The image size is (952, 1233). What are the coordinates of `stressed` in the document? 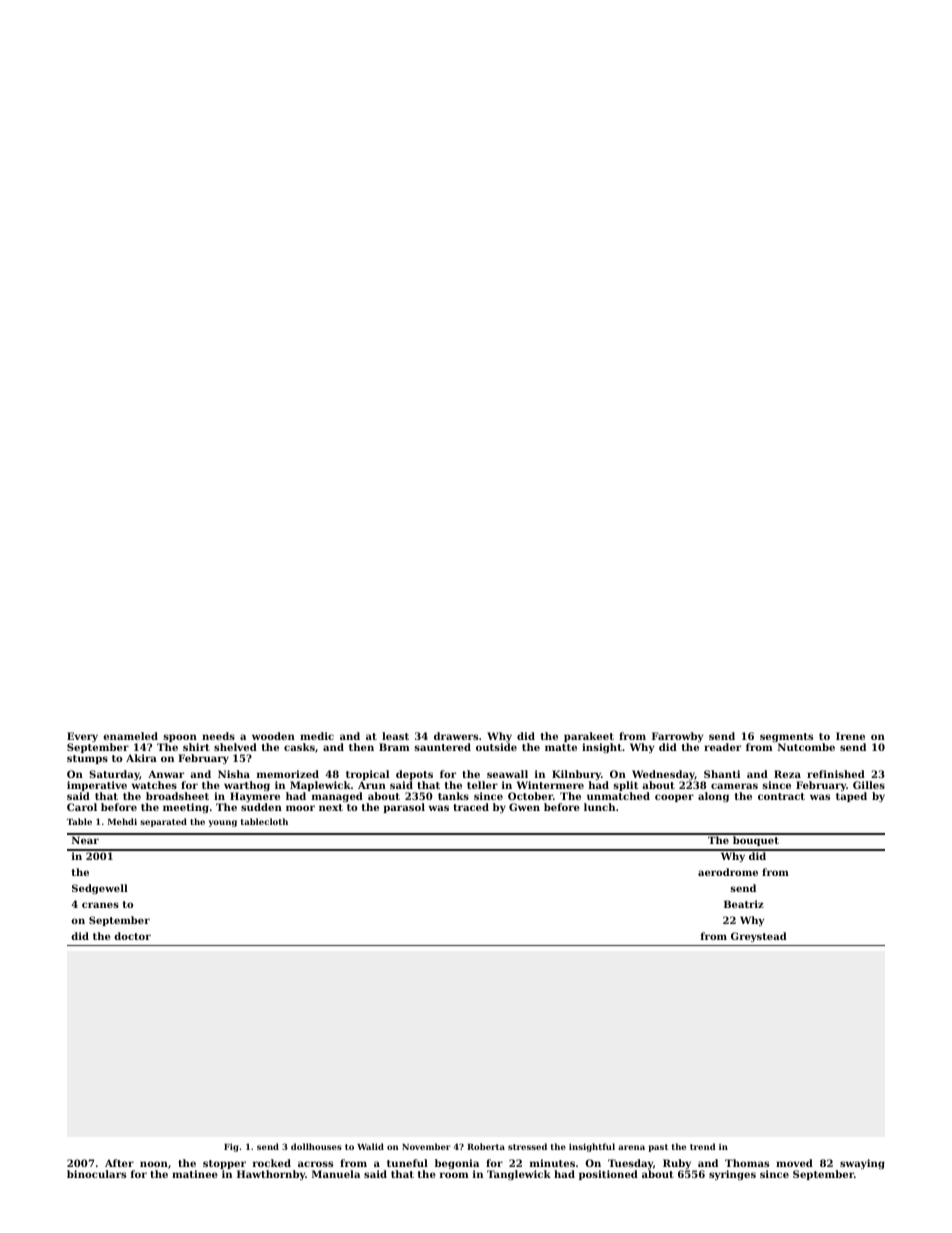 It's located at (527, 1146).
